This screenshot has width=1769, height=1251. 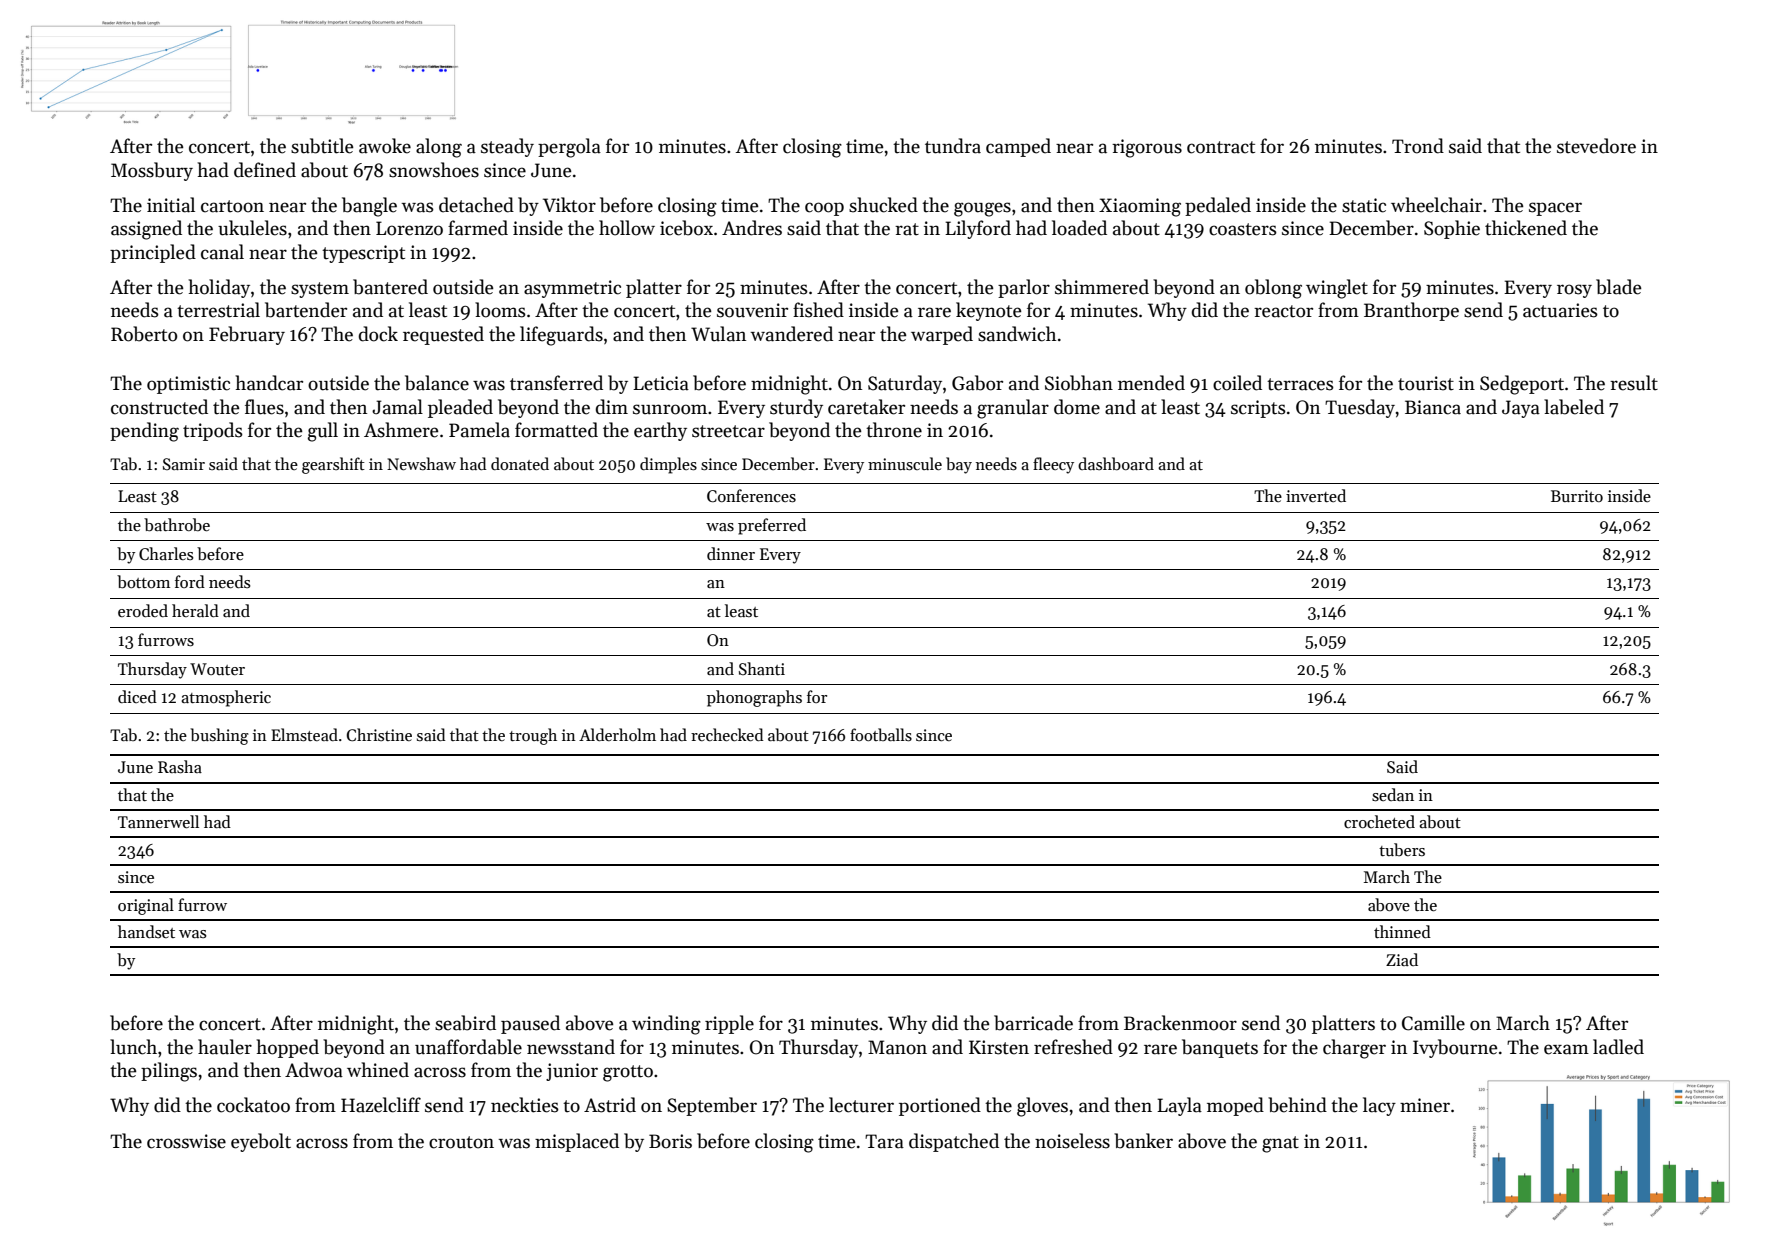 What do you see at coordinates (572, 289) in the screenshot?
I see `asymmetric` at bounding box center [572, 289].
